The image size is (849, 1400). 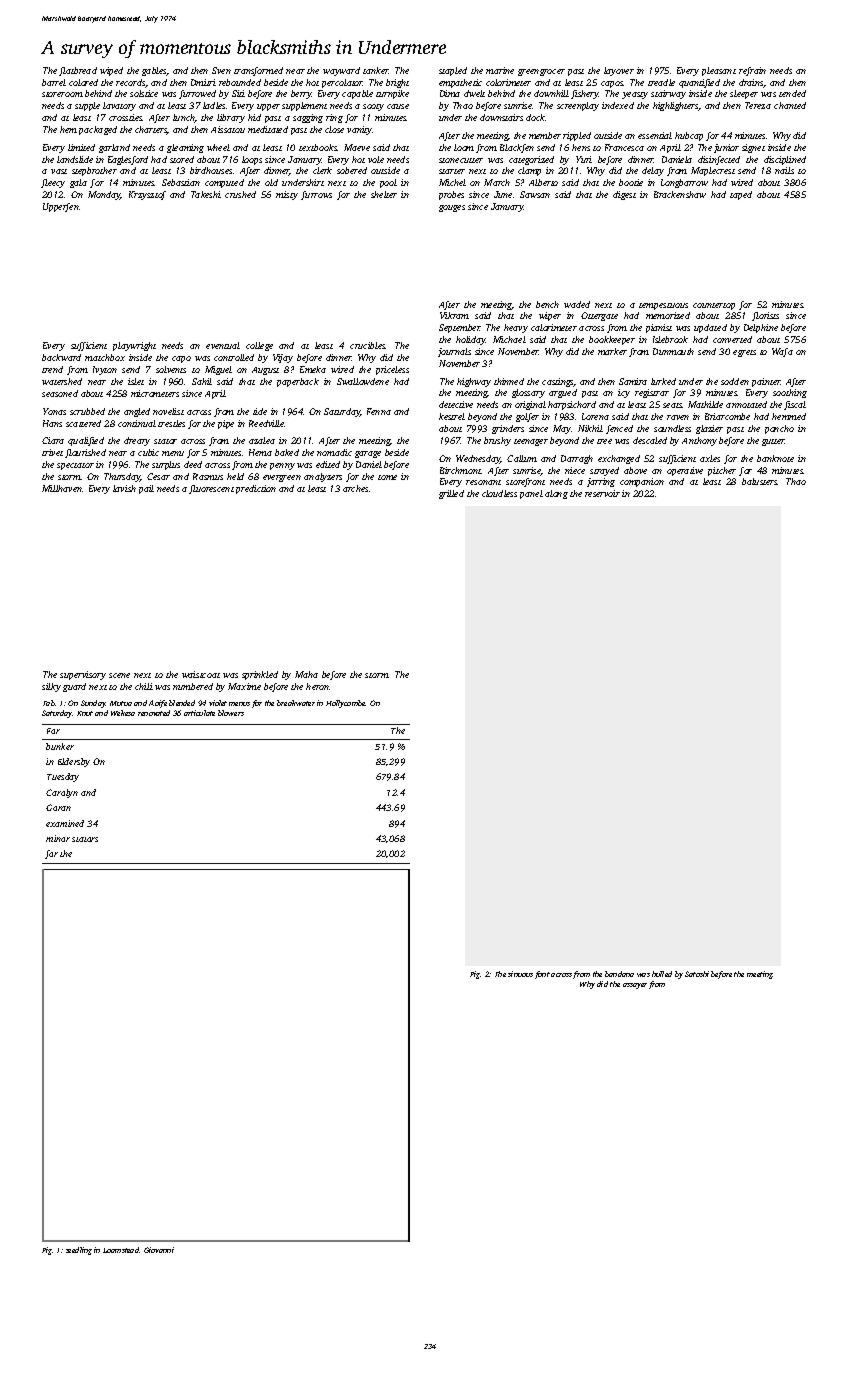 I want to click on sinuous, so click(x=520, y=974).
